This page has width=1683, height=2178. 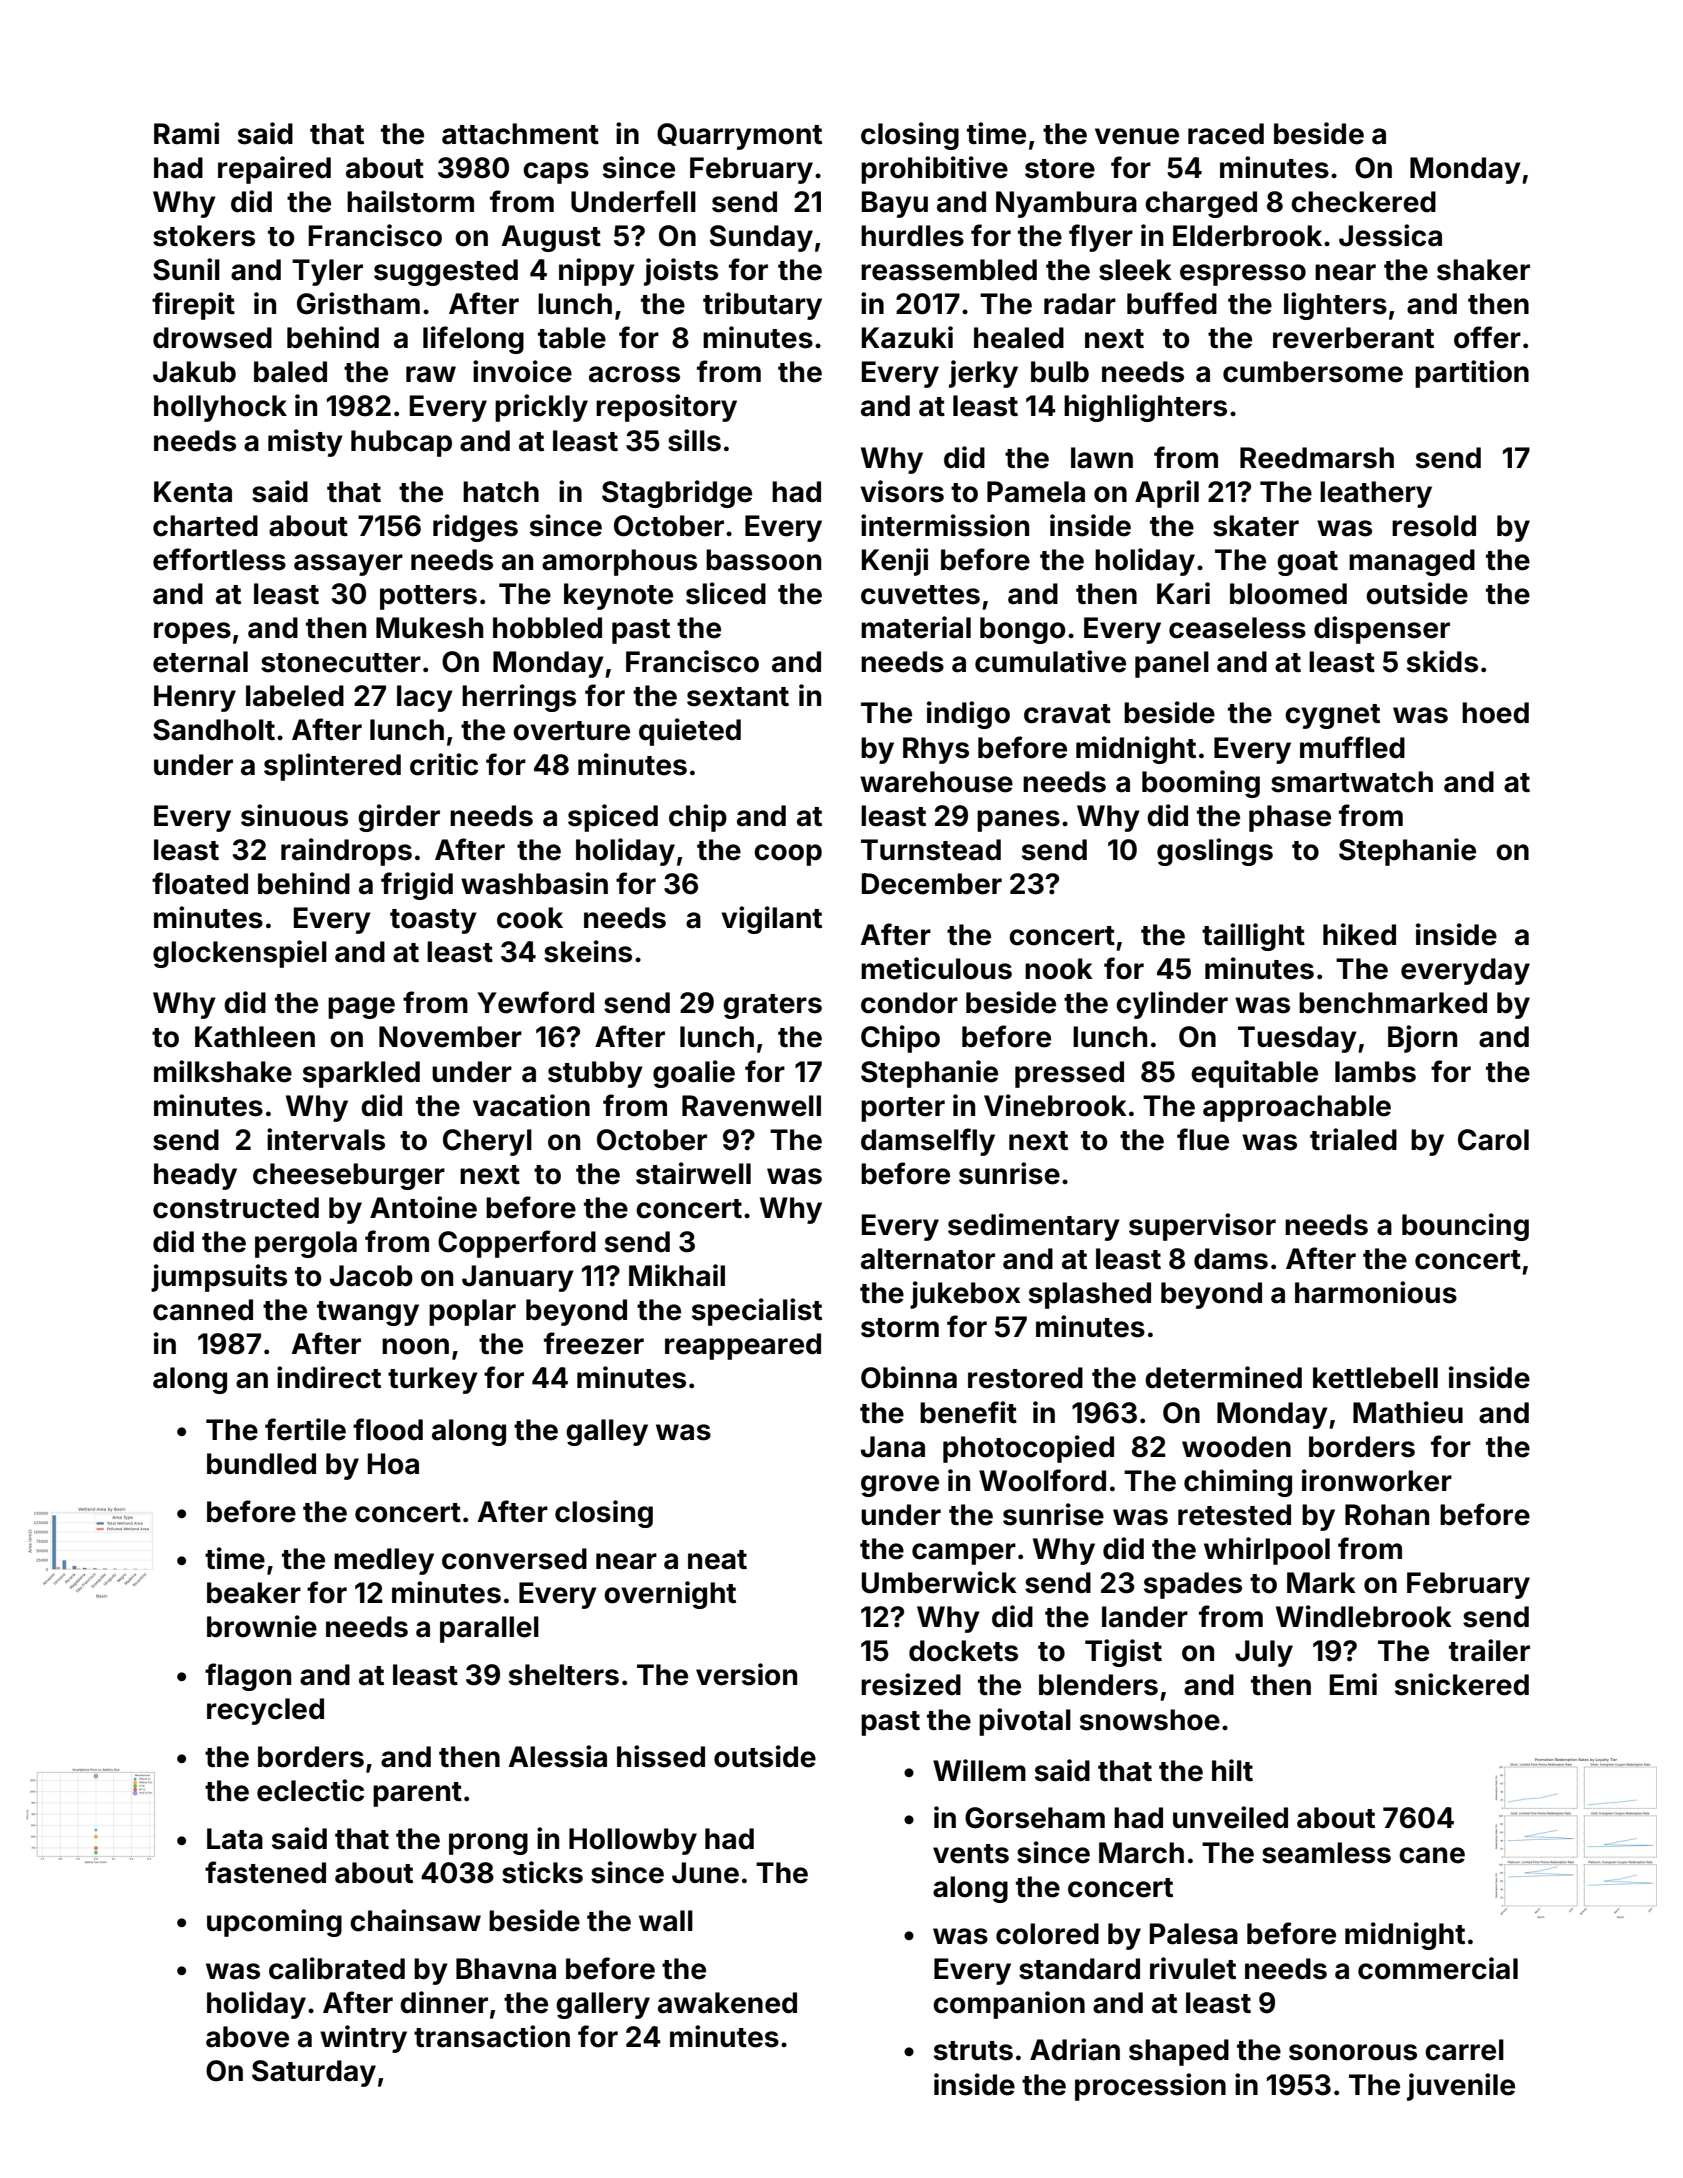 What do you see at coordinates (341, 663) in the page?
I see `stonecutter` at bounding box center [341, 663].
